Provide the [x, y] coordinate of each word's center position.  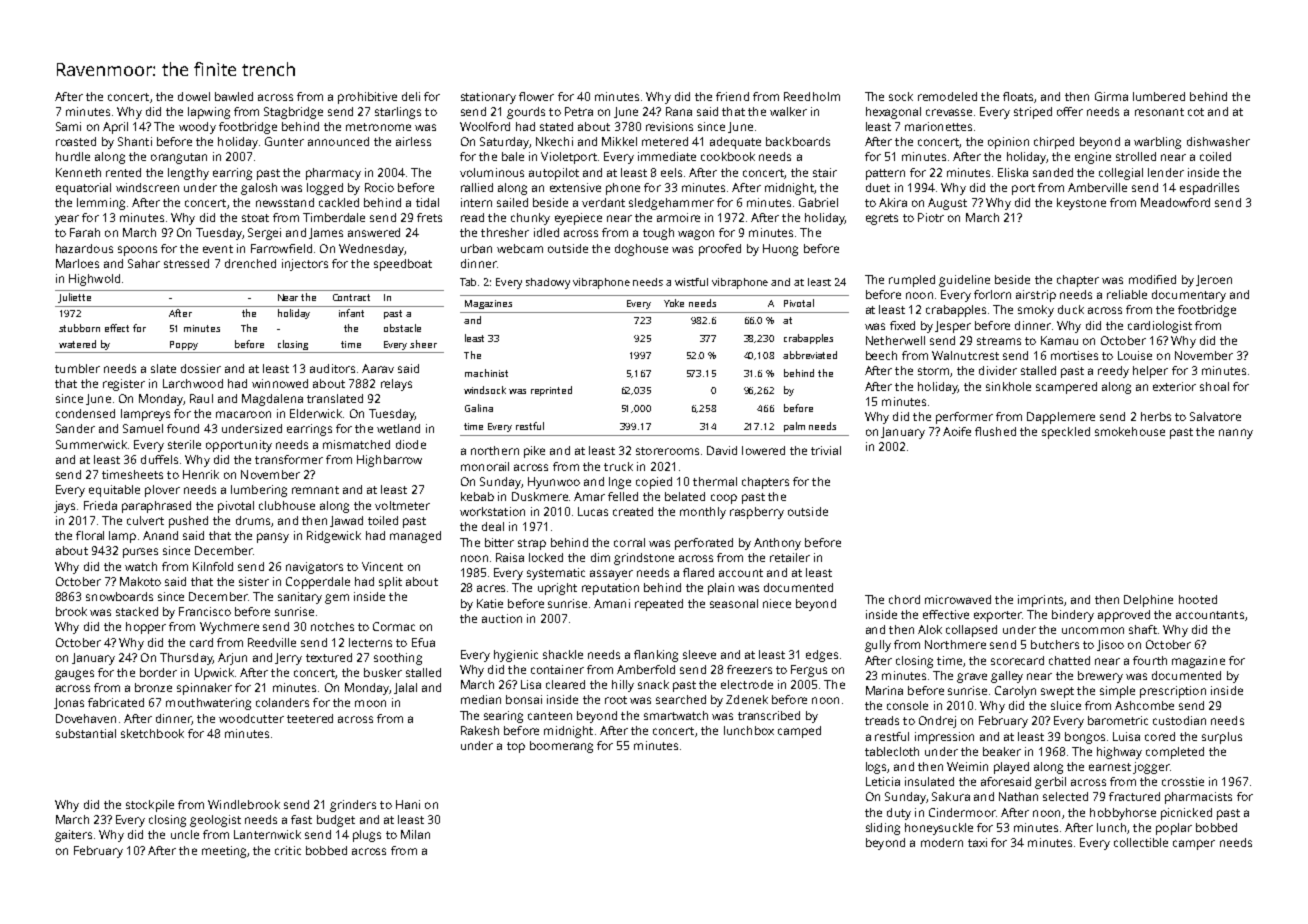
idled [546, 232]
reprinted [551, 391]
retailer [790, 557]
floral [90, 535]
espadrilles [1209, 189]
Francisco [205, 611]
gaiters [73, 836]
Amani [612, 603]
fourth [1150, 660]
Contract [351, 297]
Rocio [379, 187]
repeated [659, 605]
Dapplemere [1061, 418]
